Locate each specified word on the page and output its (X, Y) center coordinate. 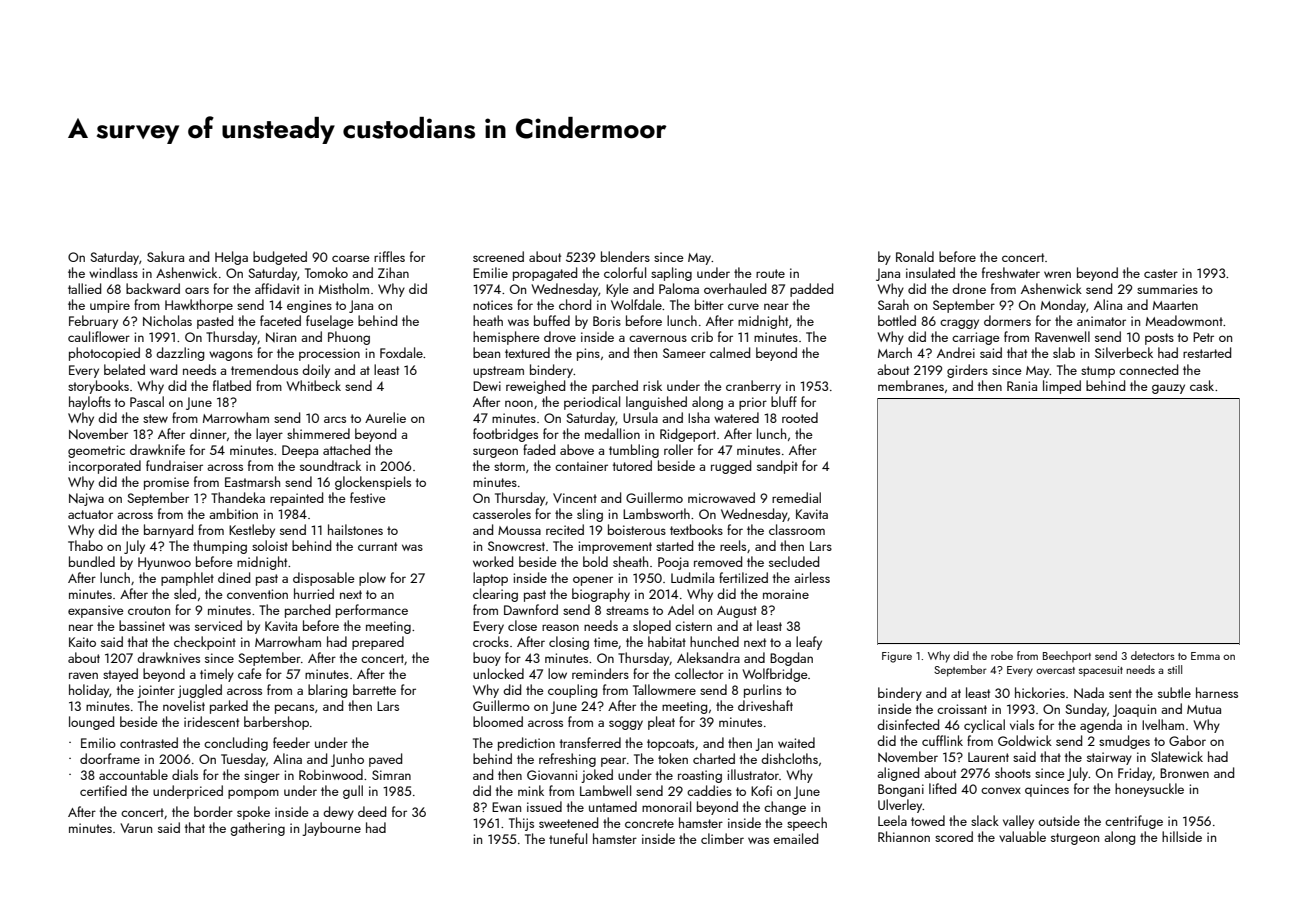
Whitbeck (313, 385)
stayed (120, 675)
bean (486, 352)
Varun (136, 828)
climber (722, 838)
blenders (625, 256)
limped (1062, 387)
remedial (796, 497)
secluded (794, 561)
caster (1161, 273)
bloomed (498, 721)
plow (372, 579)
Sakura (165, 256)
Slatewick (1177, 756)
